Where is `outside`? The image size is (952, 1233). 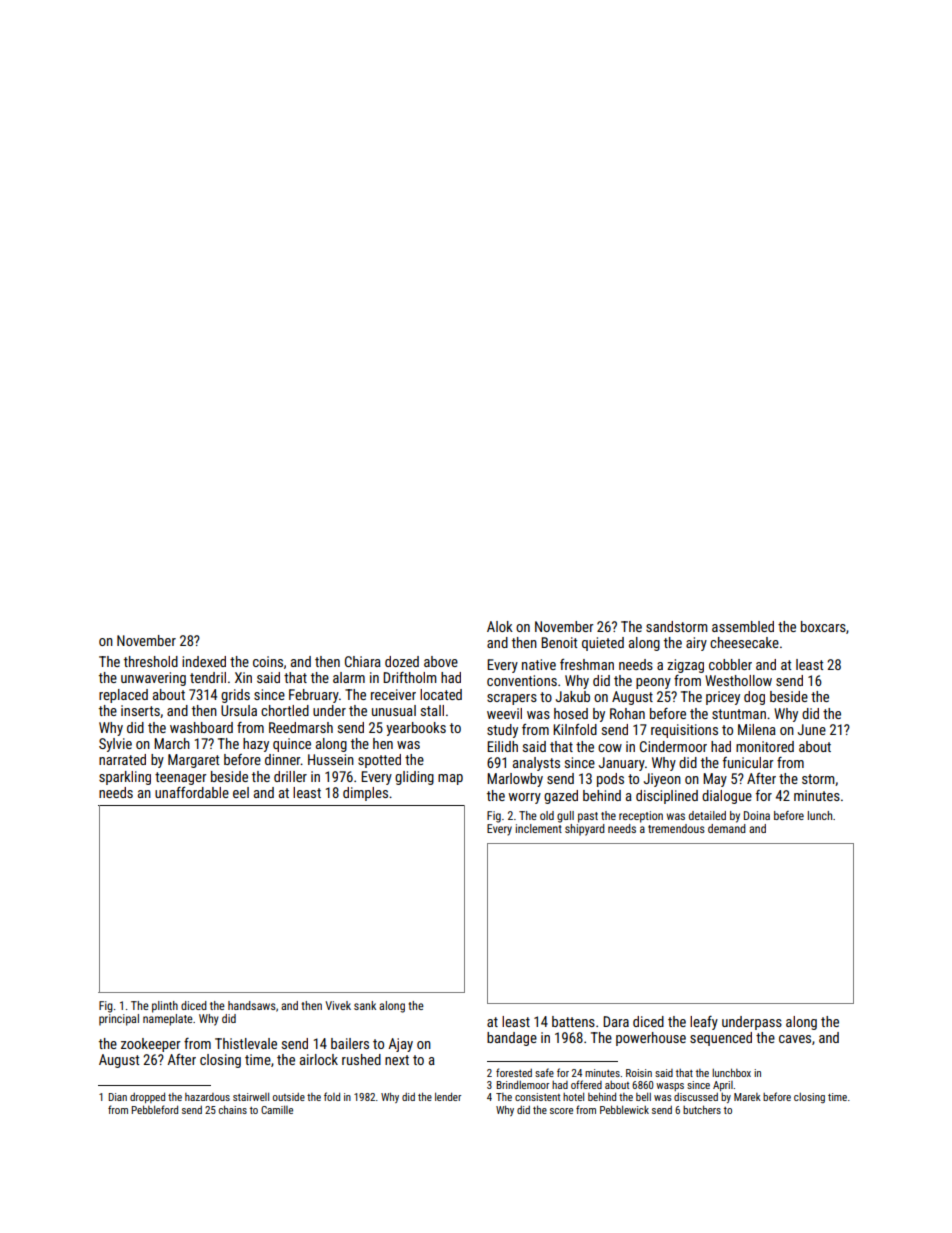
outside is located at coordinates (289, 1097).
